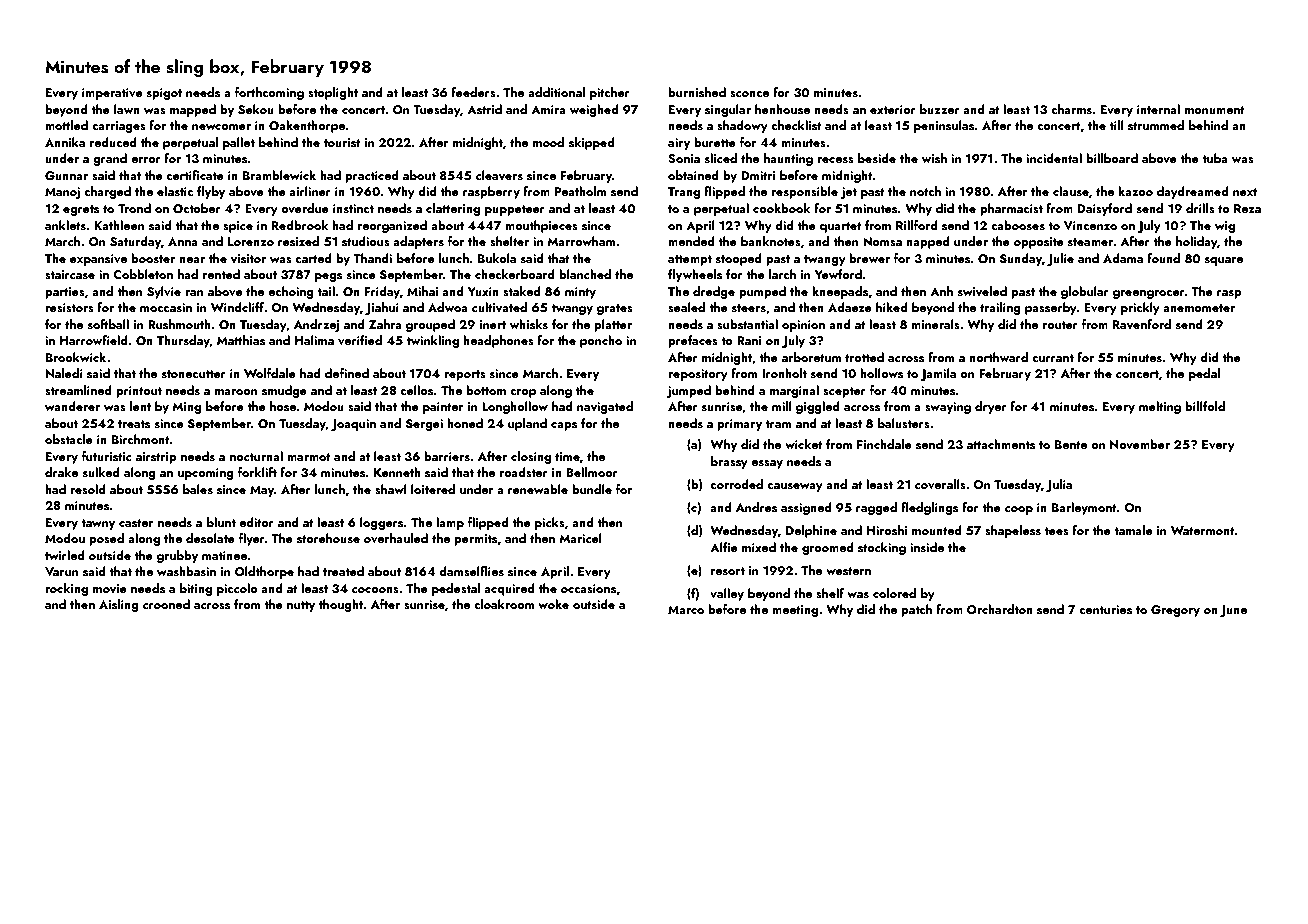  What do you see at coordinates (1135, 191) in the page?
I see `kazoo` at bounding box center [1135, 191].
